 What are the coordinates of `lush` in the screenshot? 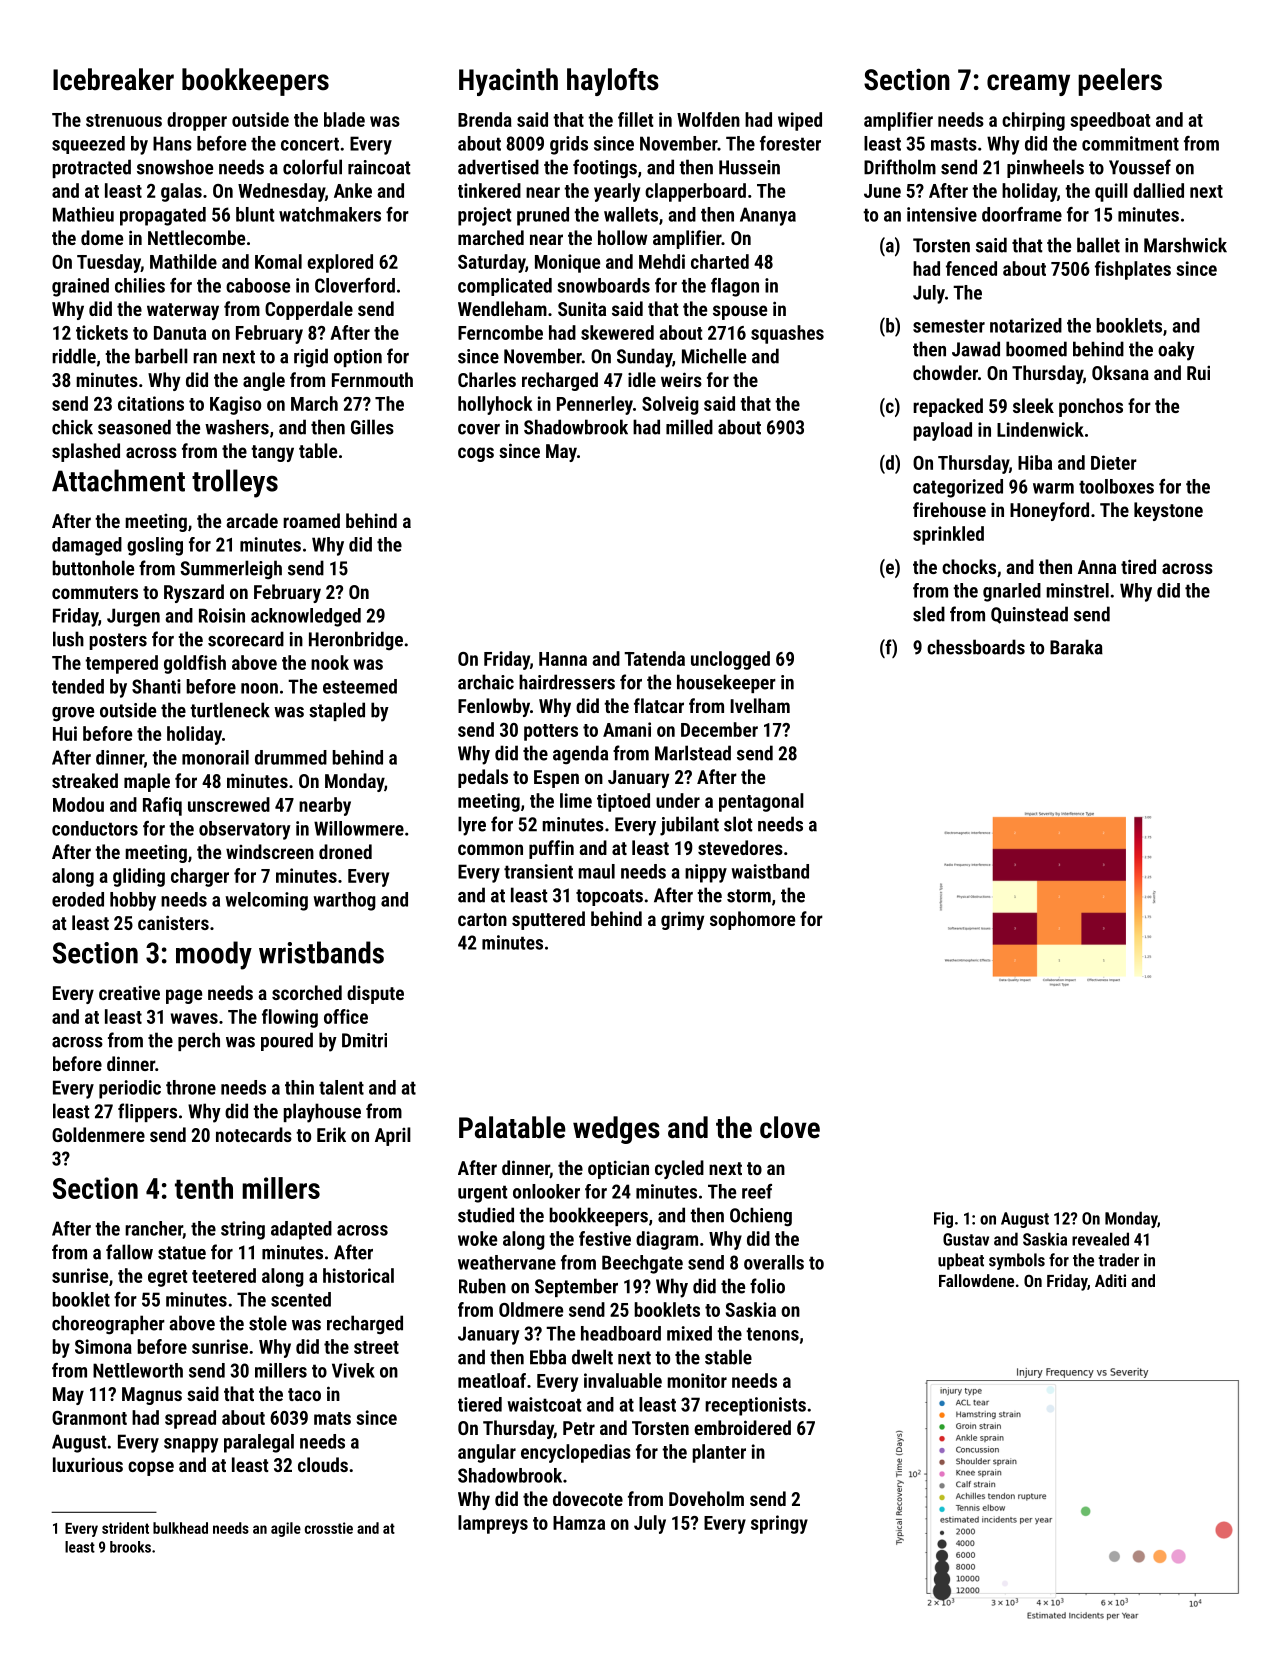 It's located at (68, 639).
